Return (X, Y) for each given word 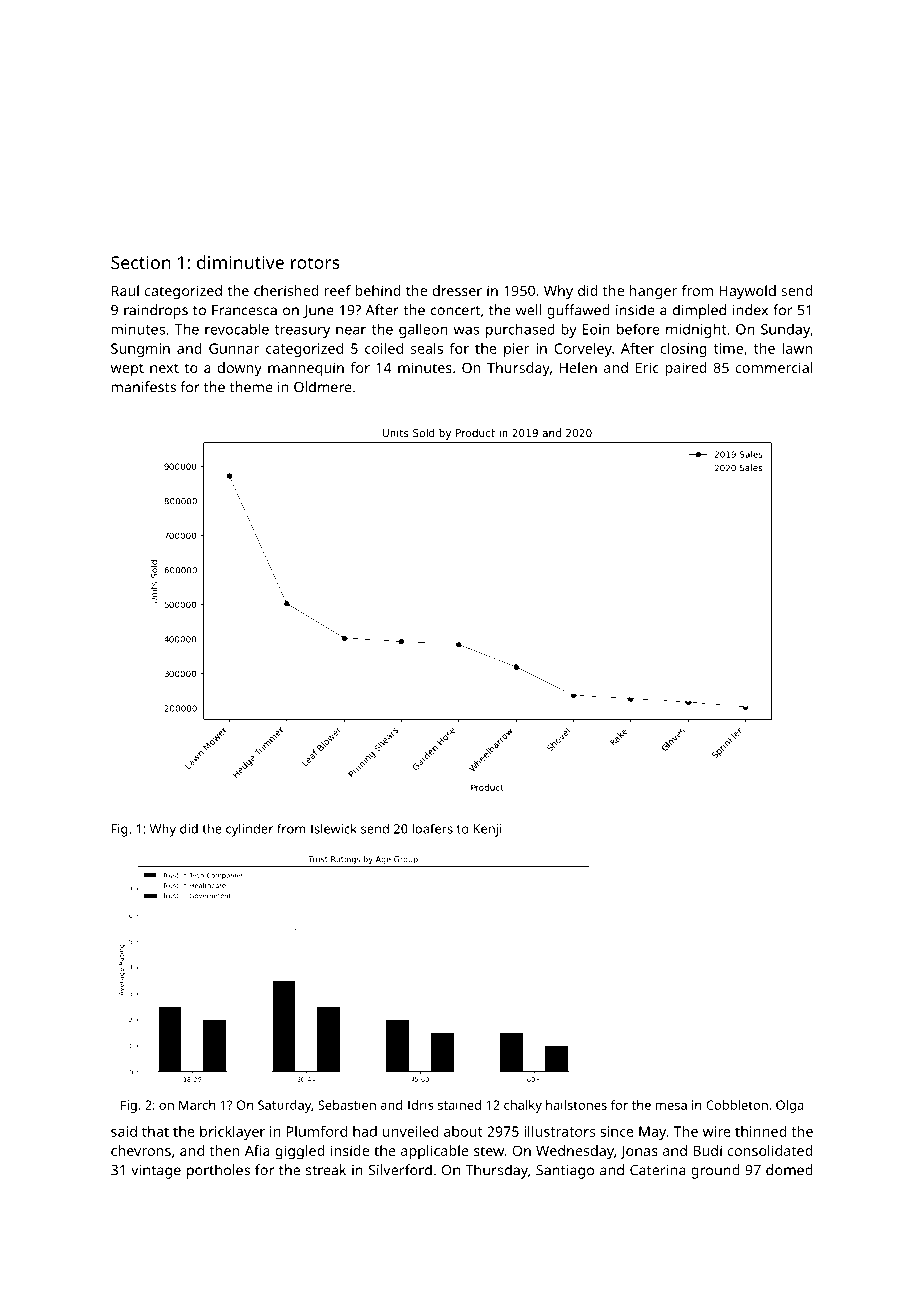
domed (789, 1170)
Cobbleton (737, 1105)
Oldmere (323, 387)
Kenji (487, 830)
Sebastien (347, 1105)
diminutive (240, 262)
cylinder (249, 830)
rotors (315, 263)
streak (326, 1170)
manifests (144, 387)
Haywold (747, 292)
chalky (523, 1106)
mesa (671, 1106)
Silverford (400, 1170)
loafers (432, 829)
